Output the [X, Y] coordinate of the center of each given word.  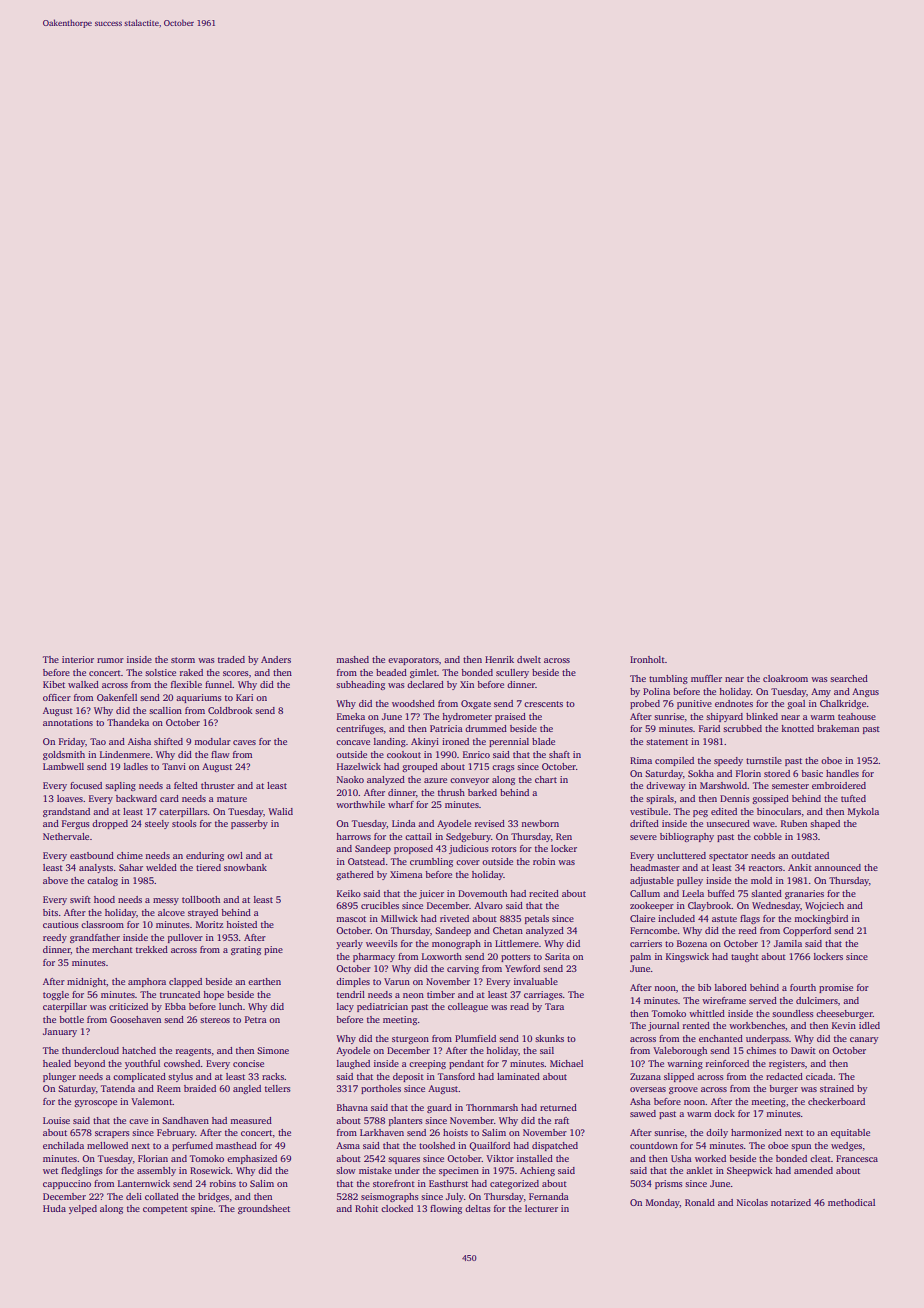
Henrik [499, 659]
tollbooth [201, 899]
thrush [451, 792]
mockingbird [821, 919]
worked [710, 1158]
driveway [665, 786]
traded [231, 659]
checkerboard [836, 1101]
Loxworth [442, 956]
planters [406, 1121]
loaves [70, 798]
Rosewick [210, 1170]
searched [849, 678]
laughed [353, 1064]
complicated [139, 1077]
